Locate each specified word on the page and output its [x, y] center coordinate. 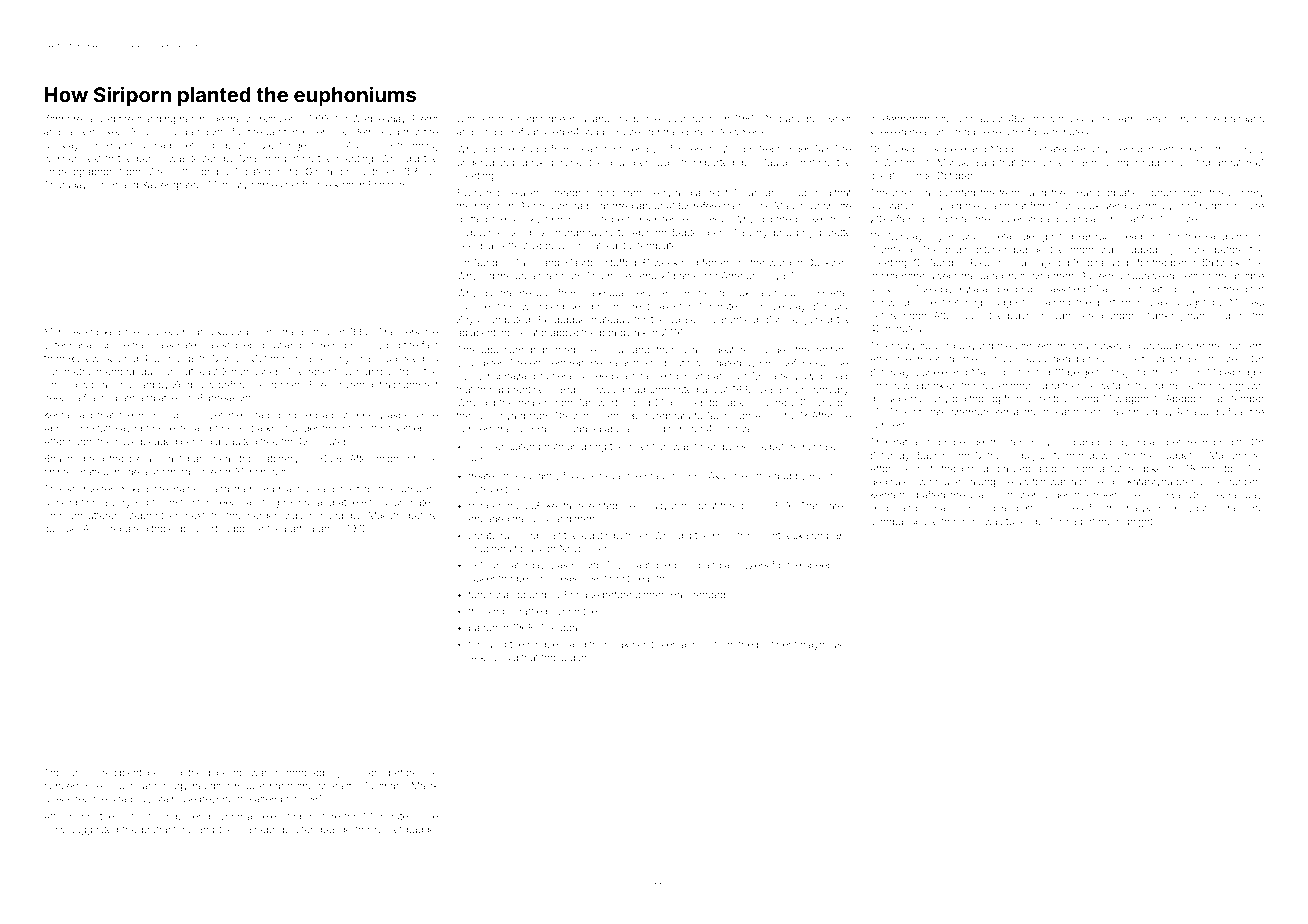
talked [664, 644]
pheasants [232, 399]
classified [1064, 289]
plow [54, 830]
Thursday [65, 186]
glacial [985, 496]
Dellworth [576, 416]
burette [835, 232]
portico [317, 333]
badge [421, 830]
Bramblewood [592, 389]
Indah [1148, 442]
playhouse [824, 645]
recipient [122, 773]
